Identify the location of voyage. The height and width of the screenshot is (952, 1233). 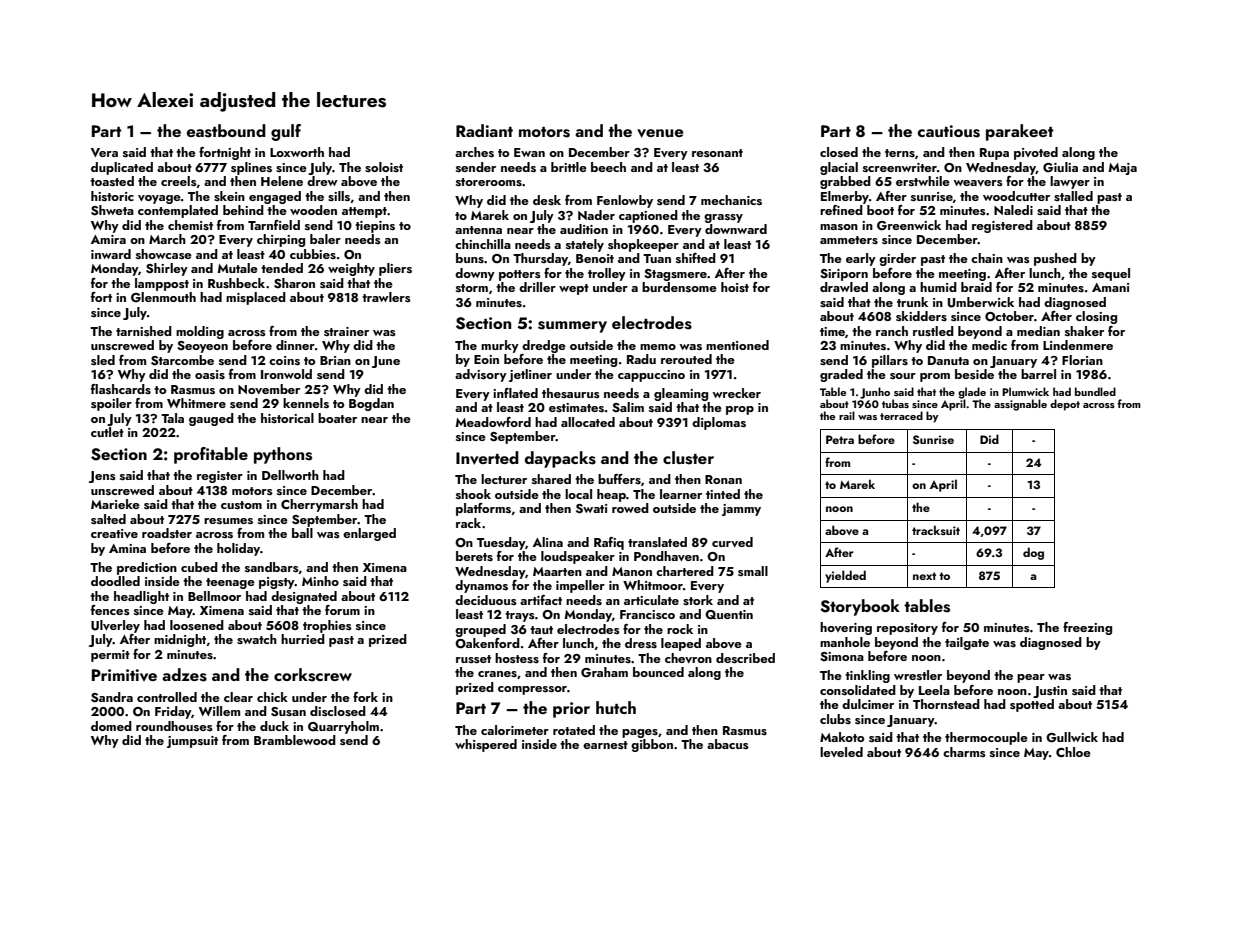
(159, 199).
